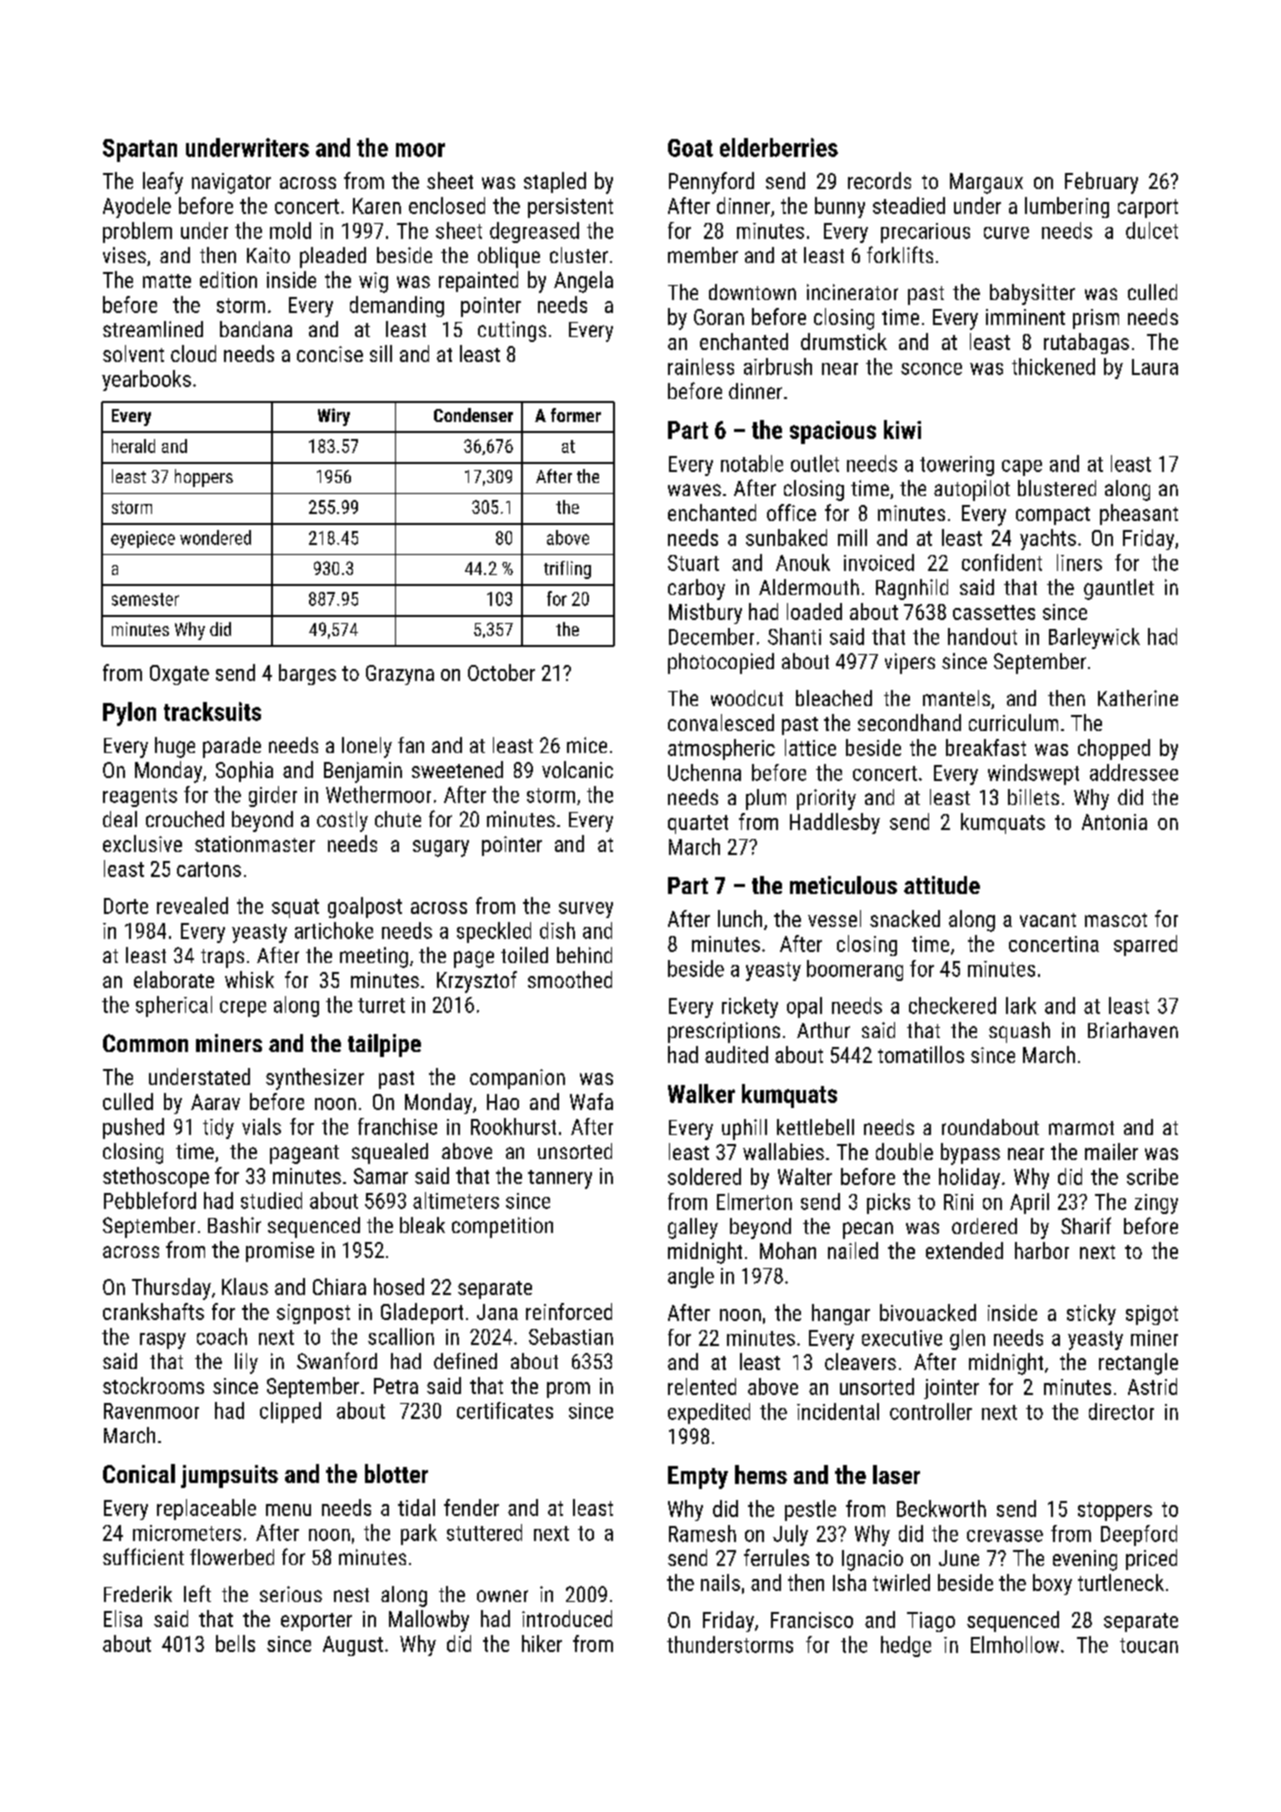  I want to click on edition, so click(228, 279).
